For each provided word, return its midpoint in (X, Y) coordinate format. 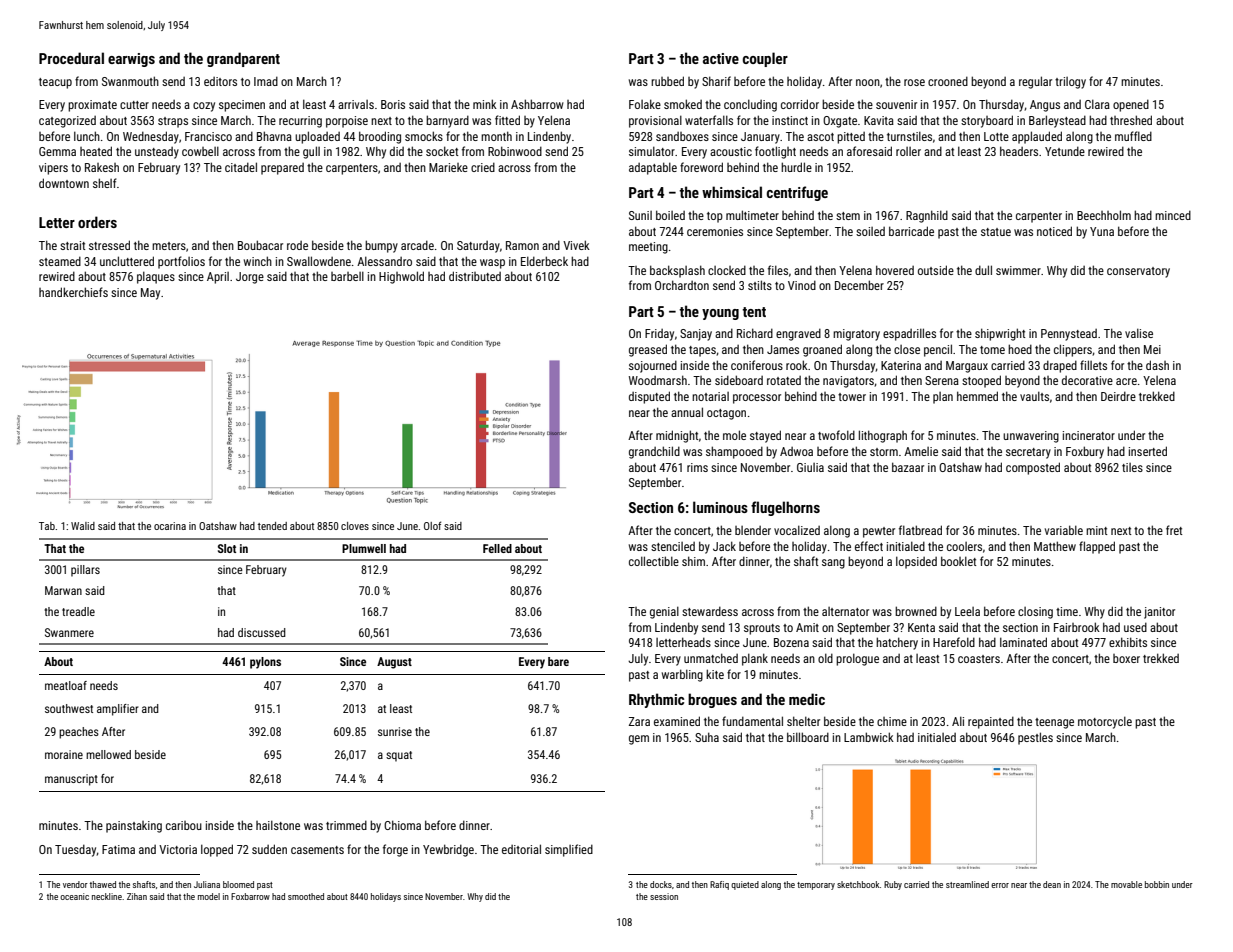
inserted (1148, 451)
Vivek (576, 245)
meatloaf (66, 685)
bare (558, 661)
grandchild (654, 452)
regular (1035, 82)
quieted (745, 885)
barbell (347, 276)
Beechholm (1104, 215)
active (721, 58)
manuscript (71, 780)
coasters (979, 659)
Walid (83, 526)
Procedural (71, 58)
